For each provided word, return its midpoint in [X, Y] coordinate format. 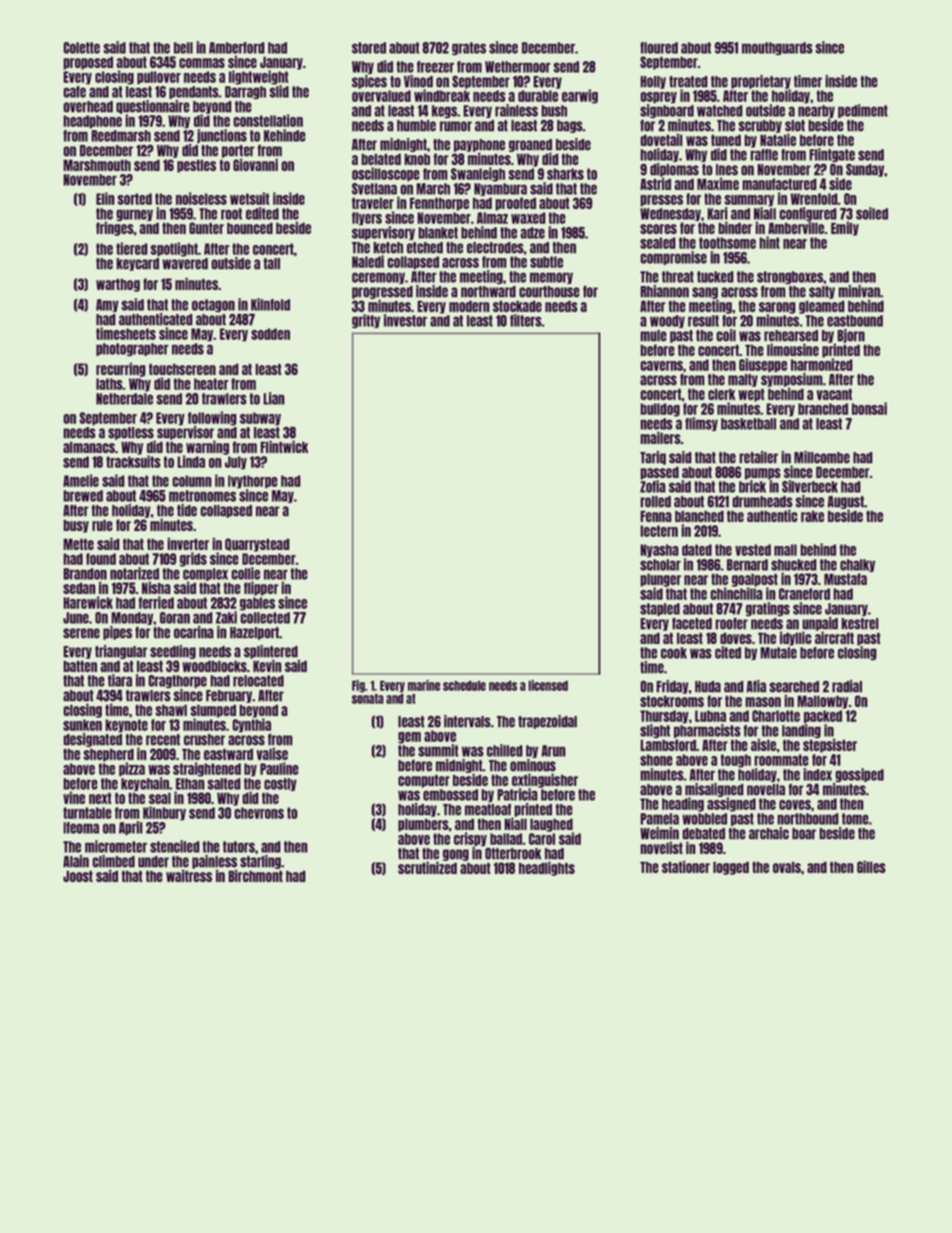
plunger [660, 580]
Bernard [747, 565]
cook [674, 653]
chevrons [259, 813]
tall [271, 264]
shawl [171, 710]
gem [409, 738]
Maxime [718, 183]
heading [683, 804]
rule [102, 525]
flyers [367, 219]
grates [469, 49]
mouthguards [777, 49]
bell [183, 48]
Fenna [656, 516]
